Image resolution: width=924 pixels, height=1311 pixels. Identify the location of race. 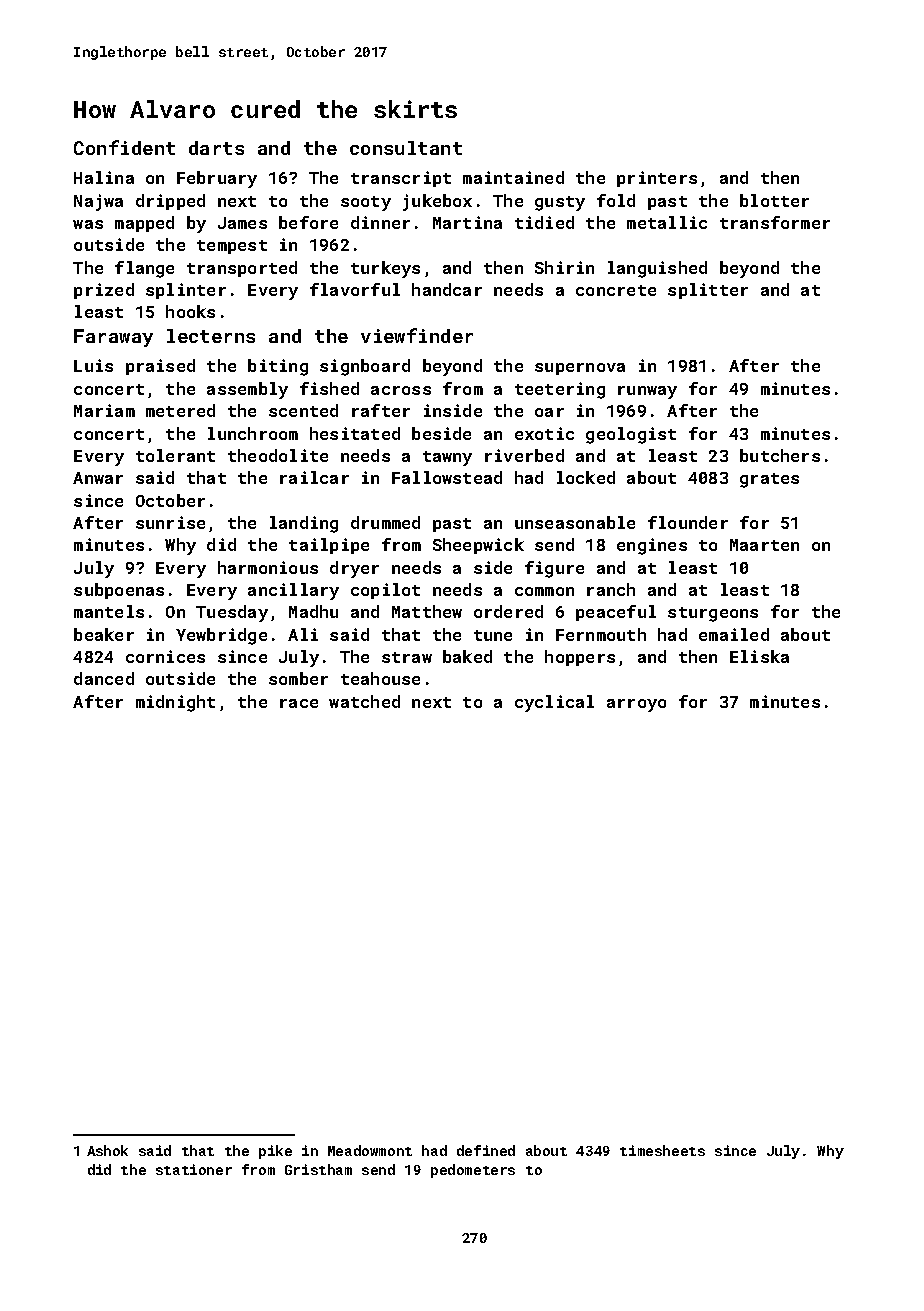
(299, 703).
